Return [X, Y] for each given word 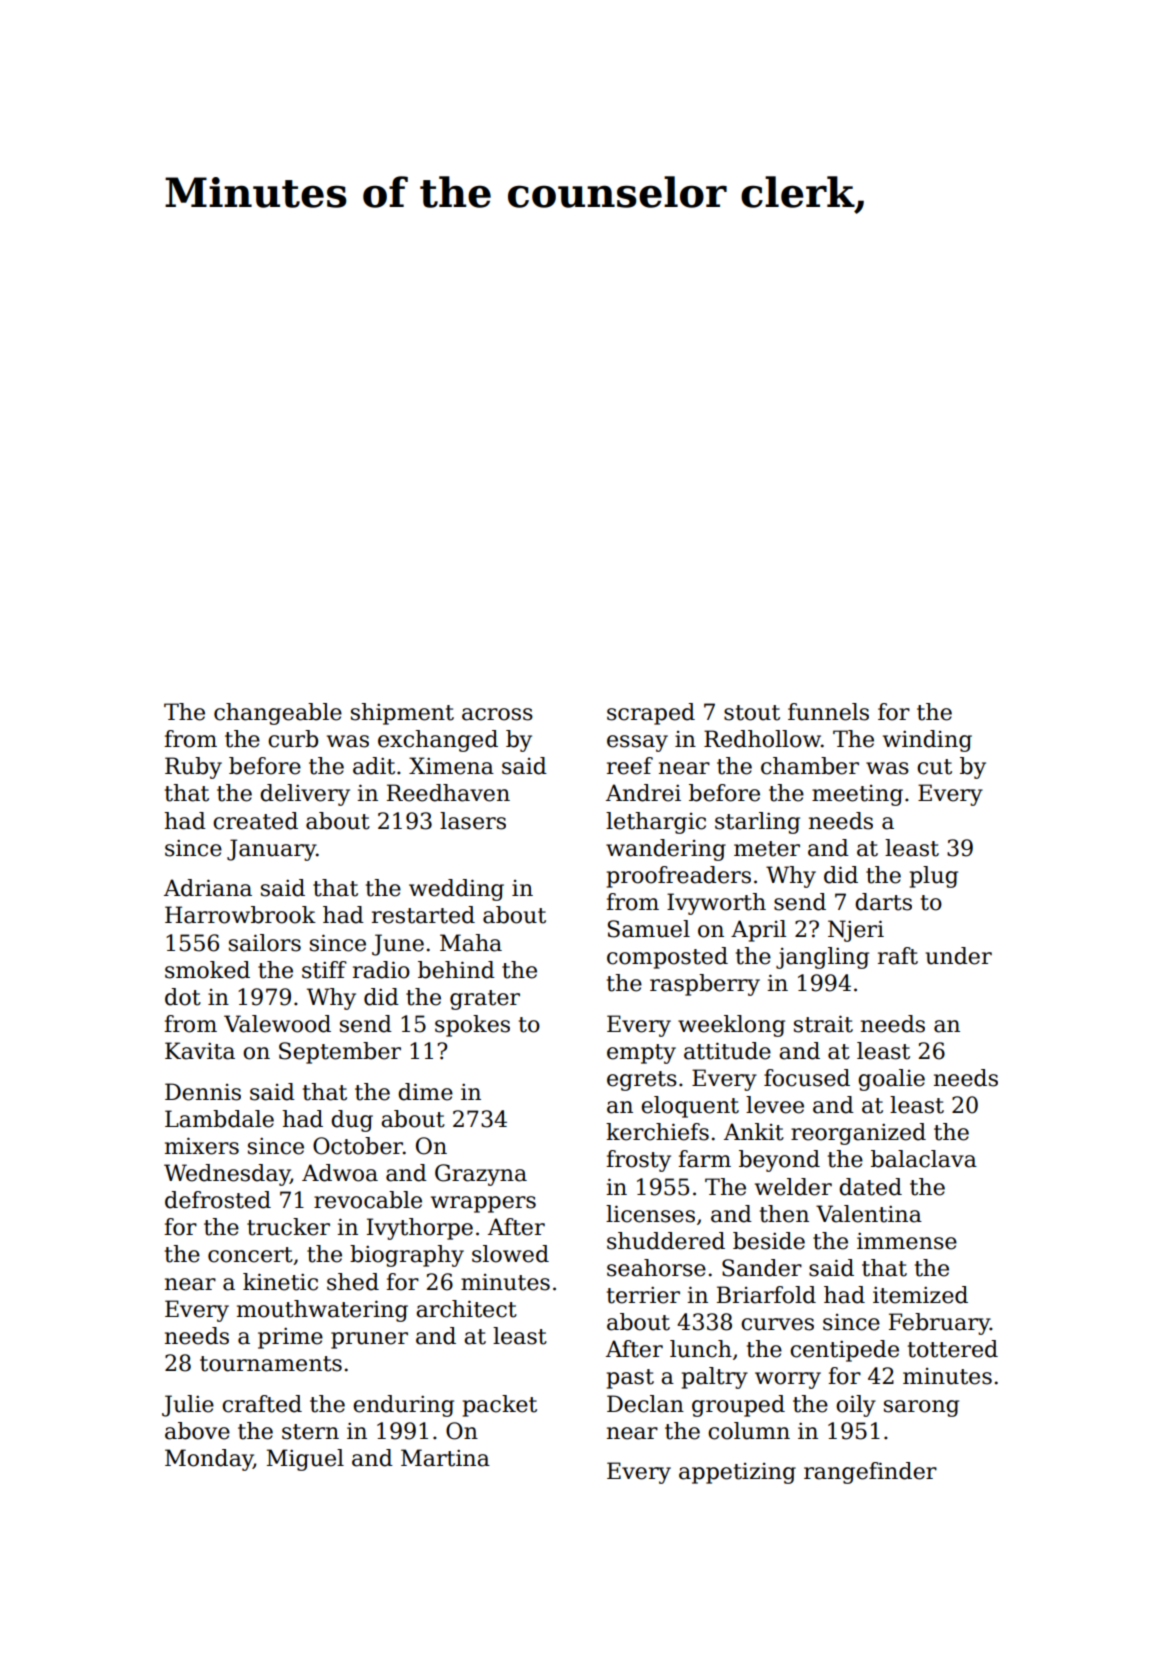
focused [807, 1078]
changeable [278, 714]
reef [630, 766]
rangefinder [870, 1473]
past [630, 1379]
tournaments [271, 1364]
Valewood [277, 1024]
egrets [642, 1081]
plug [934, 877]
